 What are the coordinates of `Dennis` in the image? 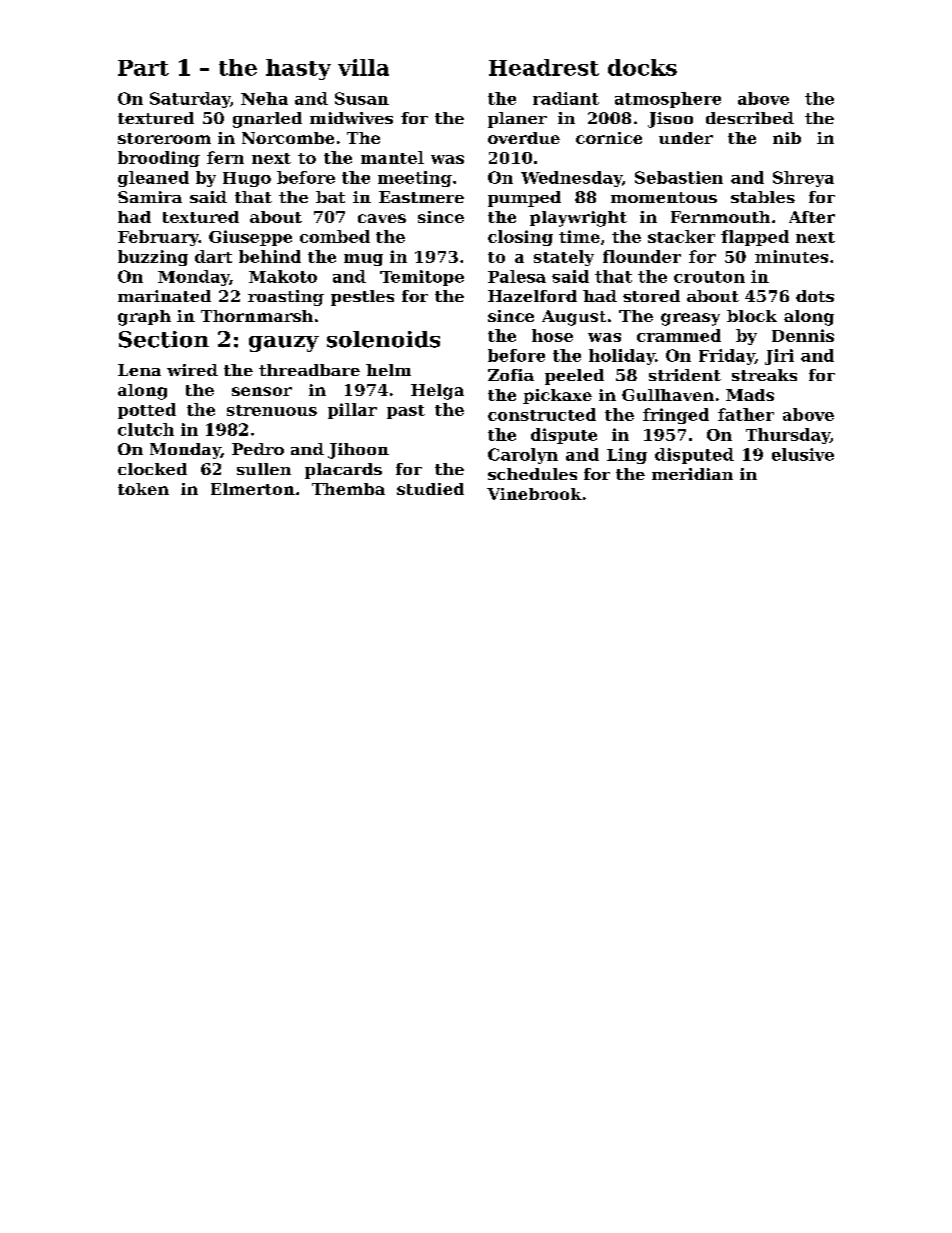 It's located at (803, 335).
